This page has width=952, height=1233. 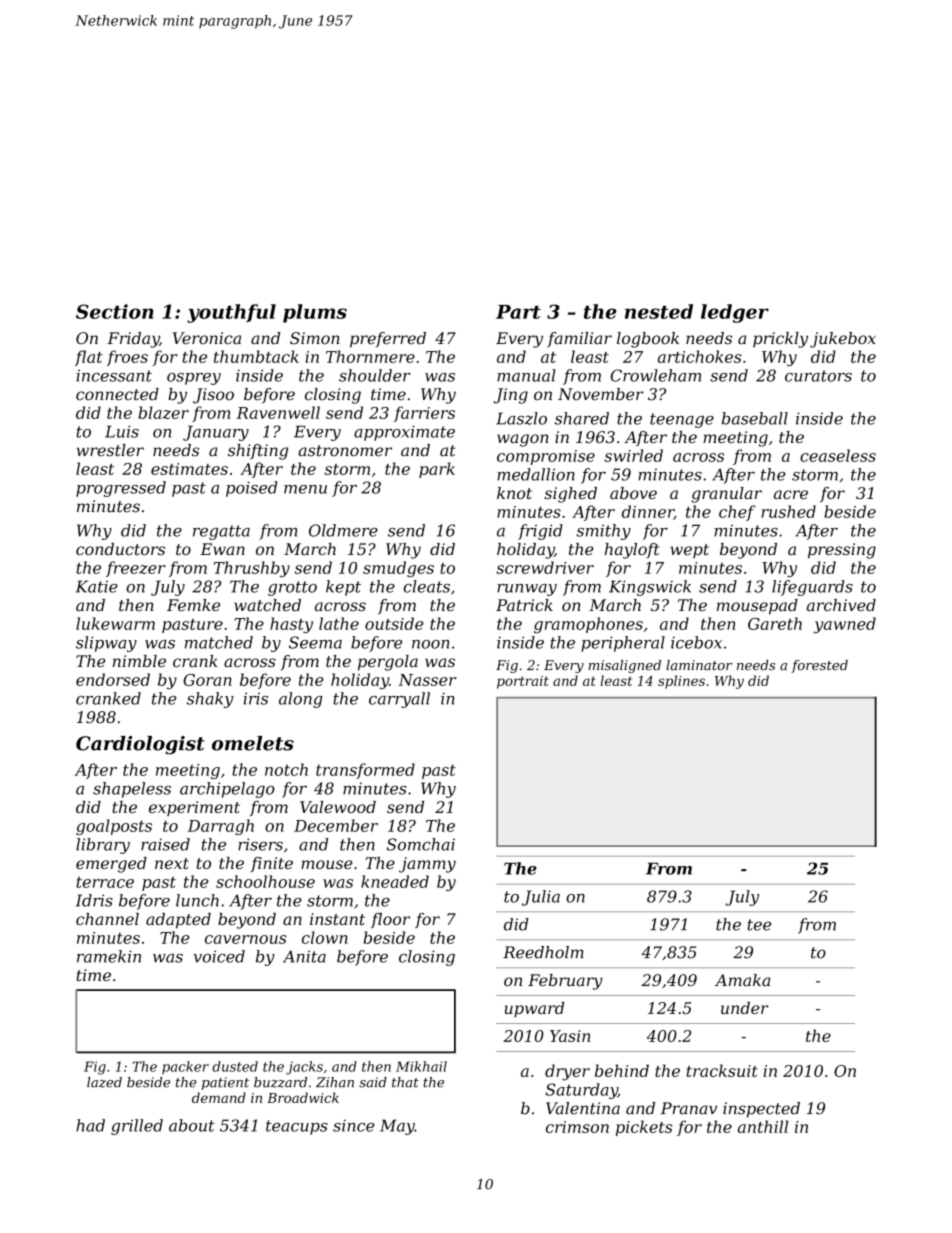 What do you see at coordinates (114, 311) in the page?
I see `Section` at bounding box center [114, 311].
